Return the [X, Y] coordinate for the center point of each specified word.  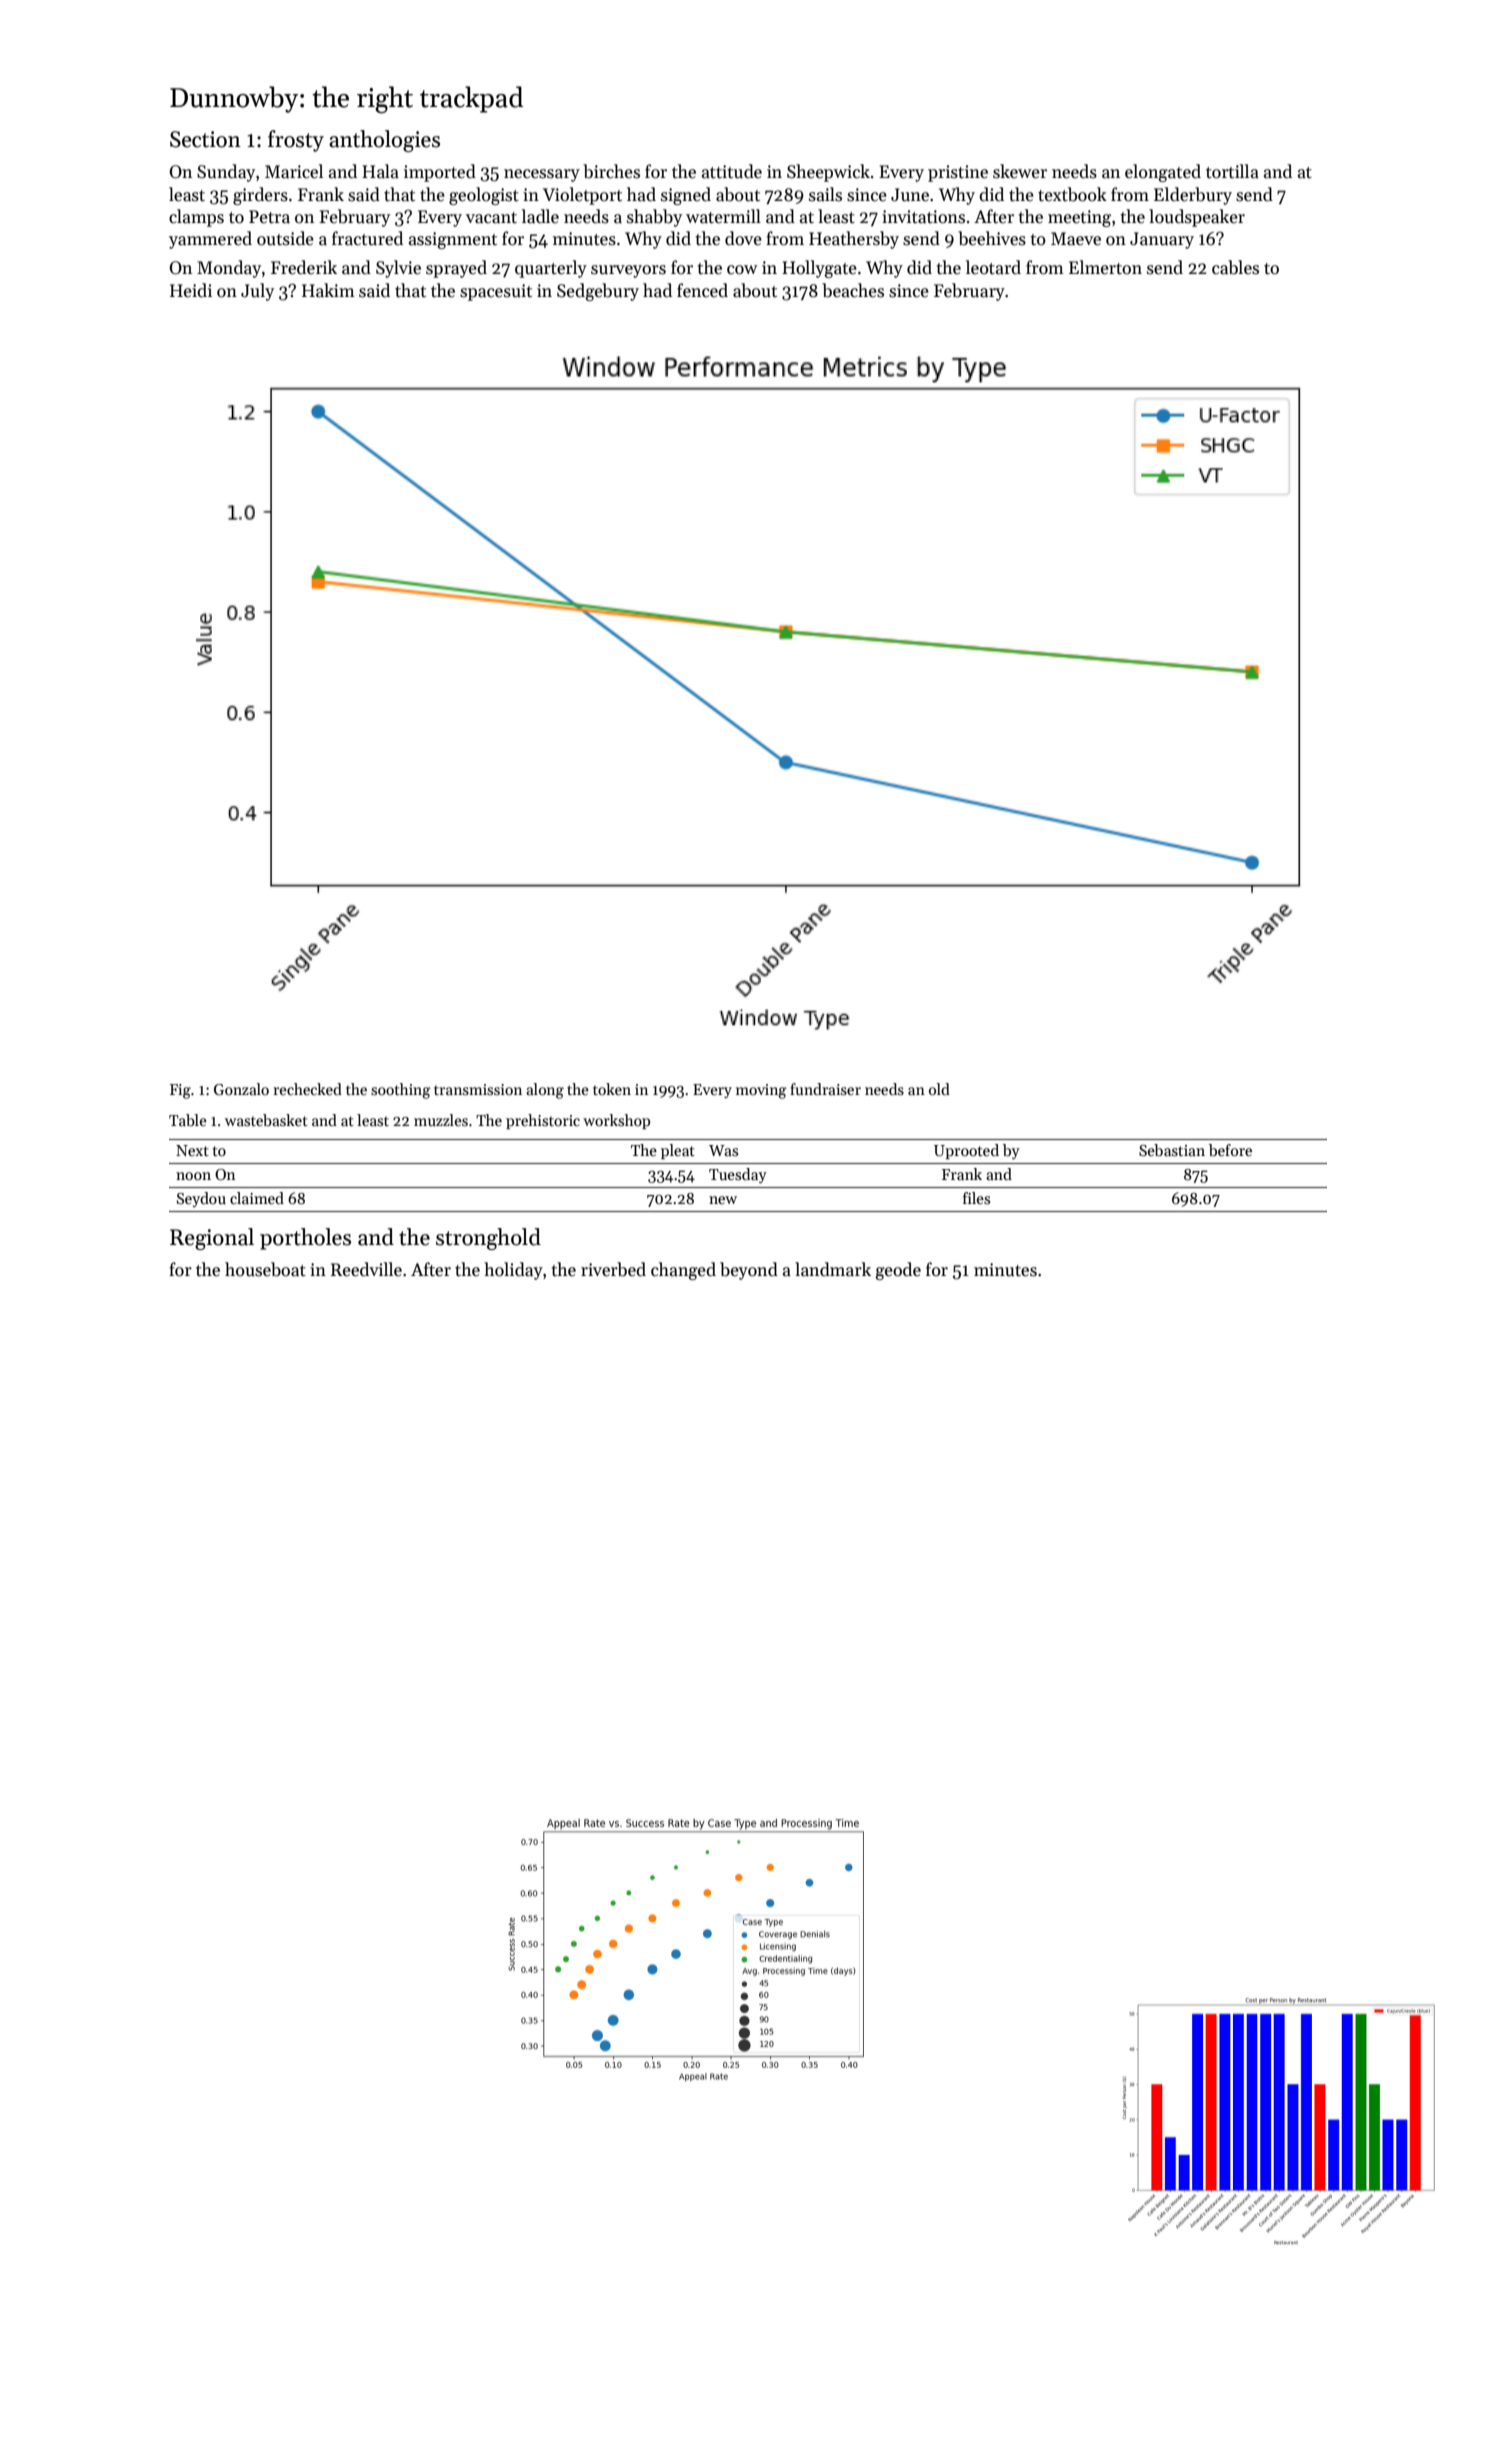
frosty [296, 141]
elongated [1163, 173]
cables [1235, 267]
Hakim [328, 290]
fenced [702, 290]
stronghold [488, 1239]
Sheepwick [828, 173]
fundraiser [825, 1089]
